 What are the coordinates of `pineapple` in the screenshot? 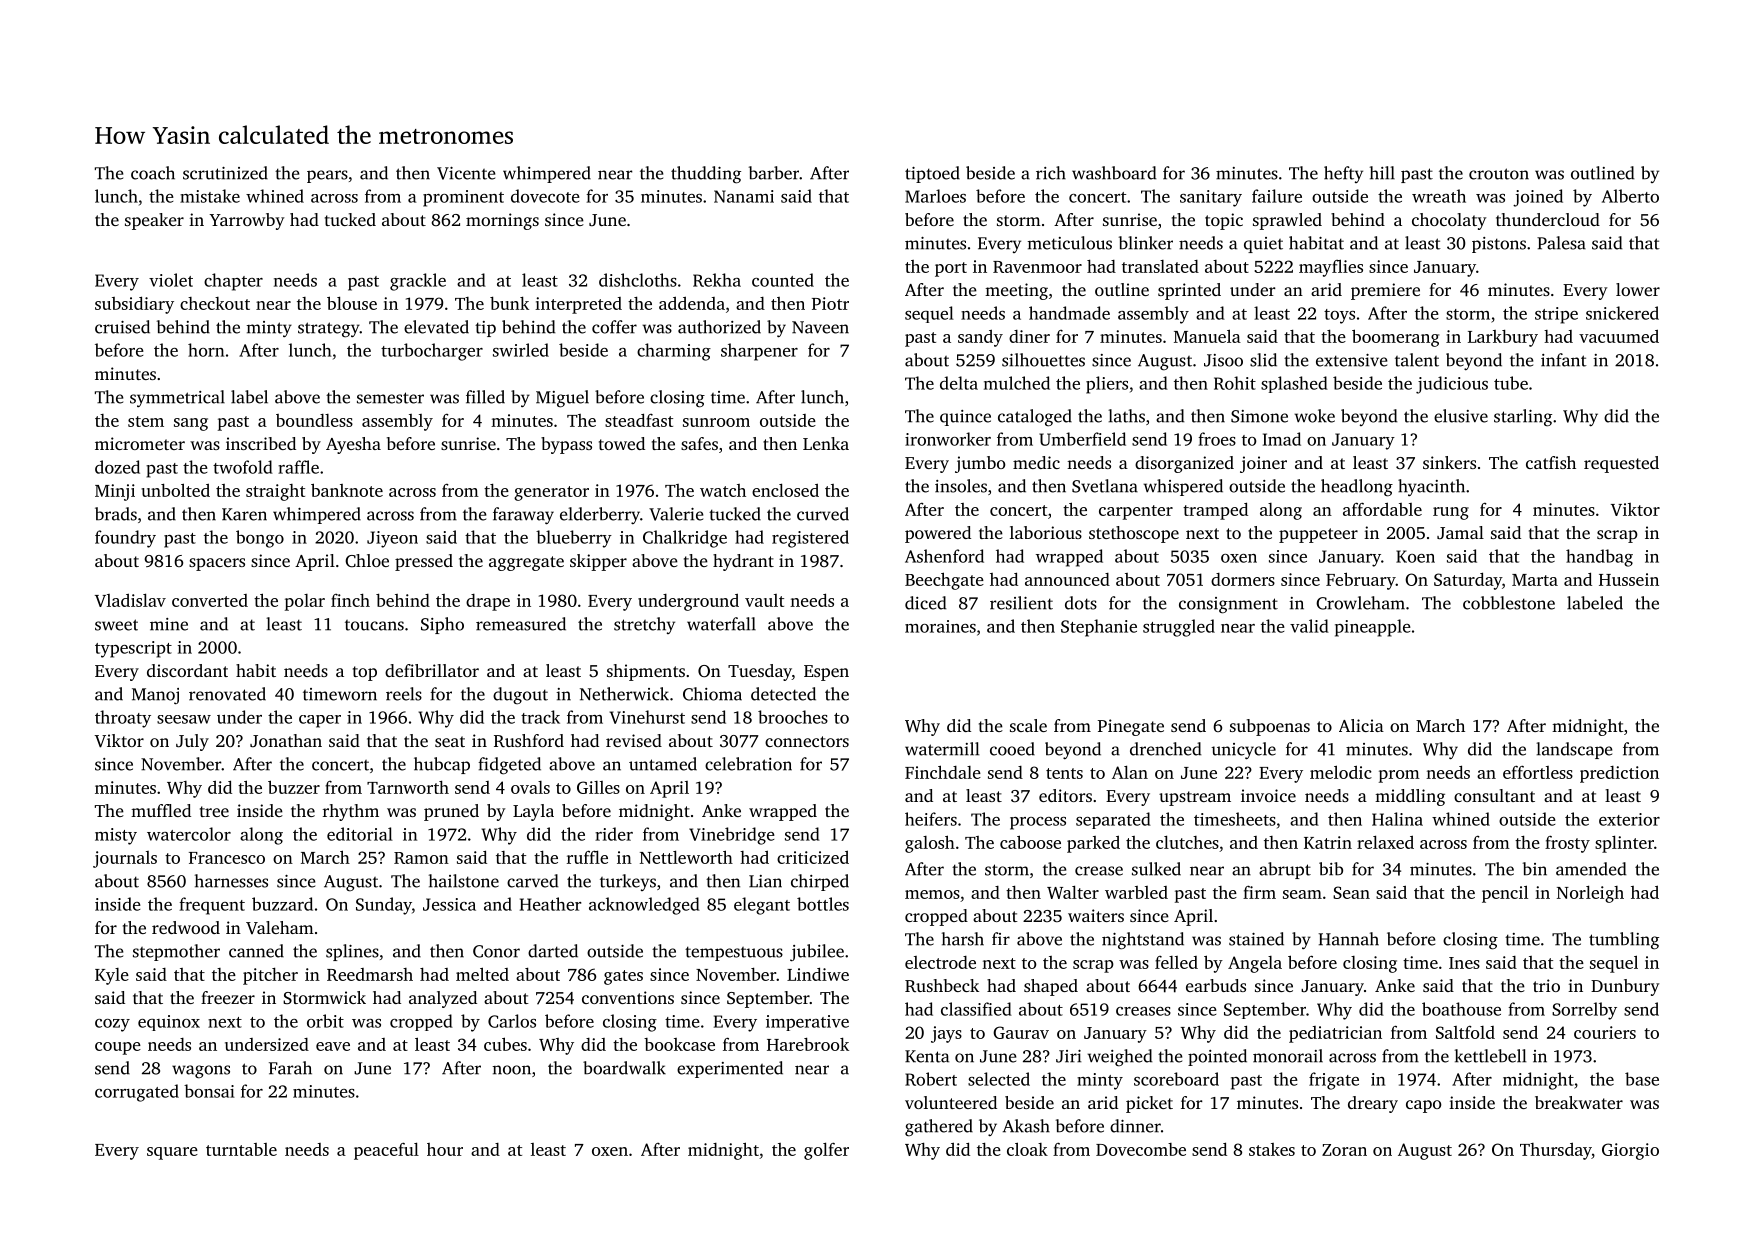 It's located at (1373, 628).
